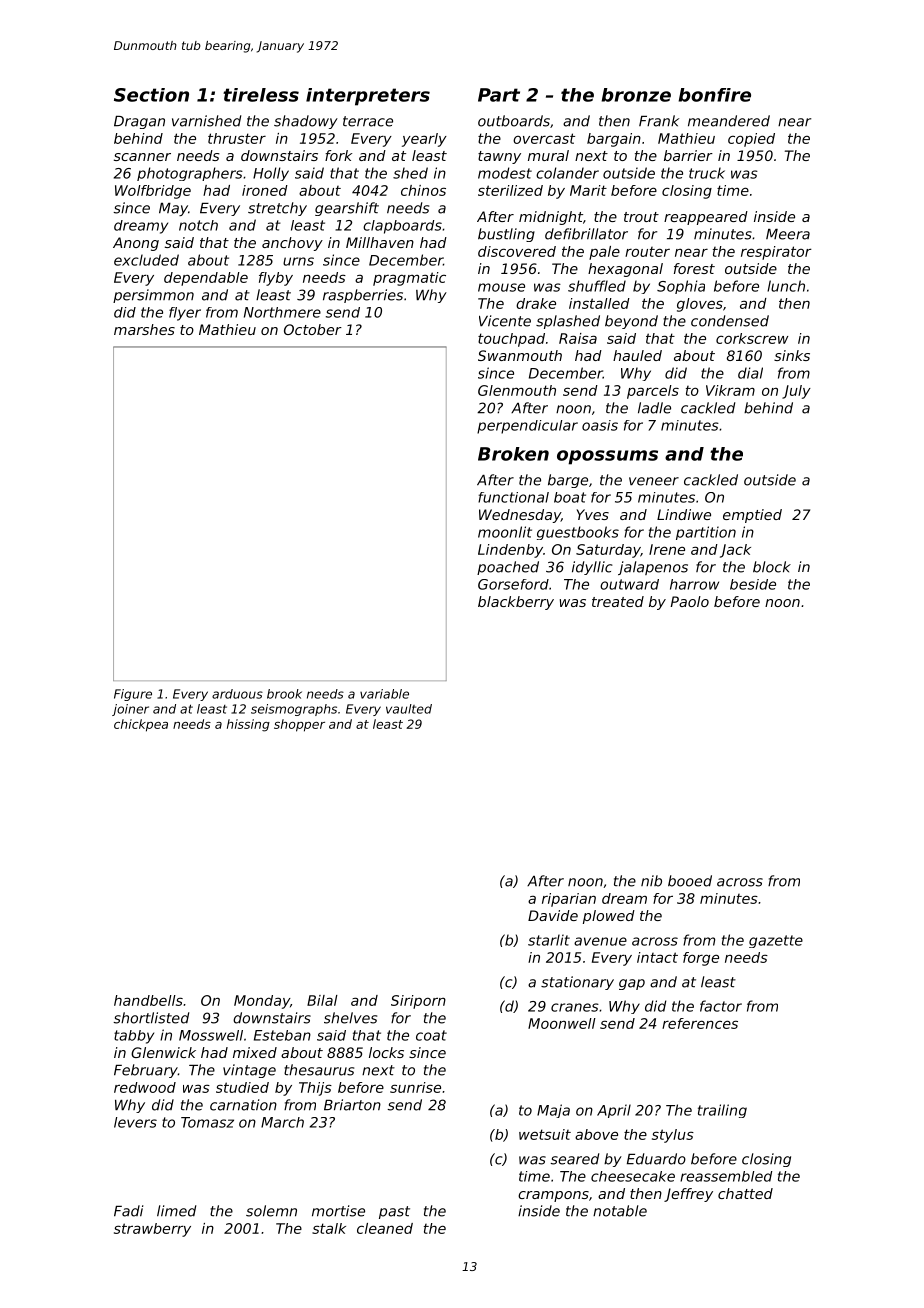  I want to click on booed, so click(690, 881).
